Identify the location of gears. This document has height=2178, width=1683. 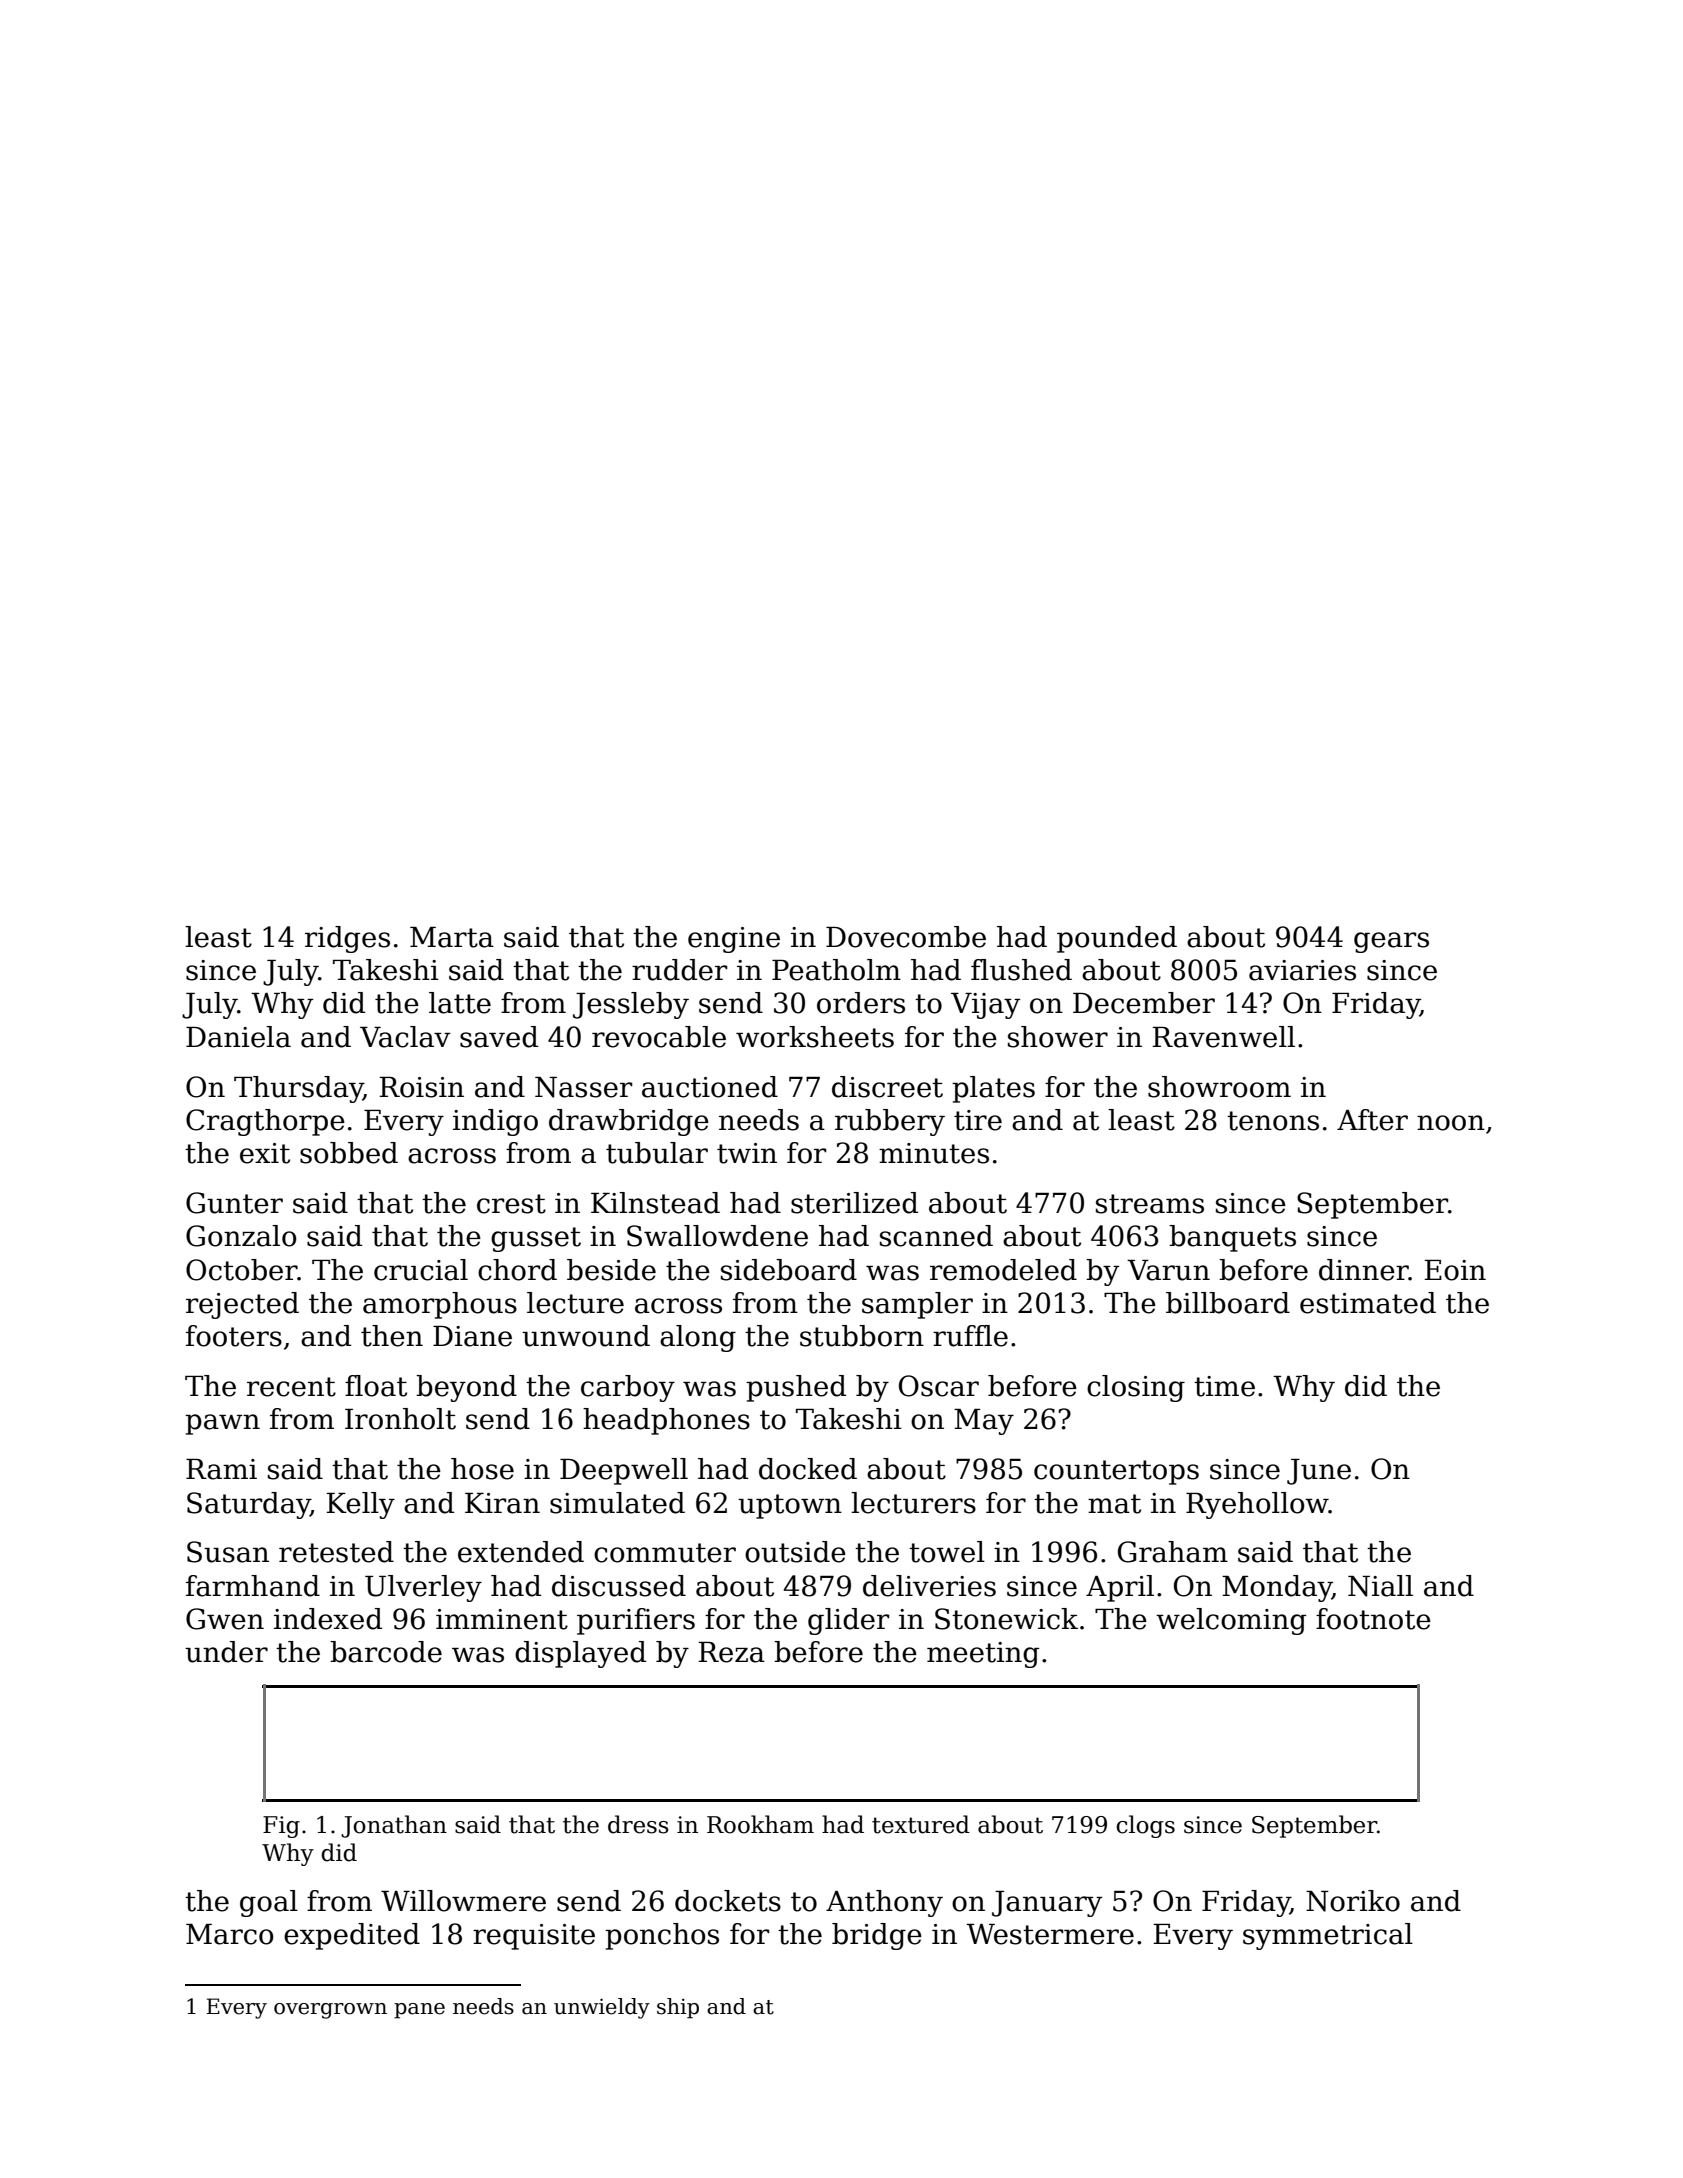
(1391, 942).
